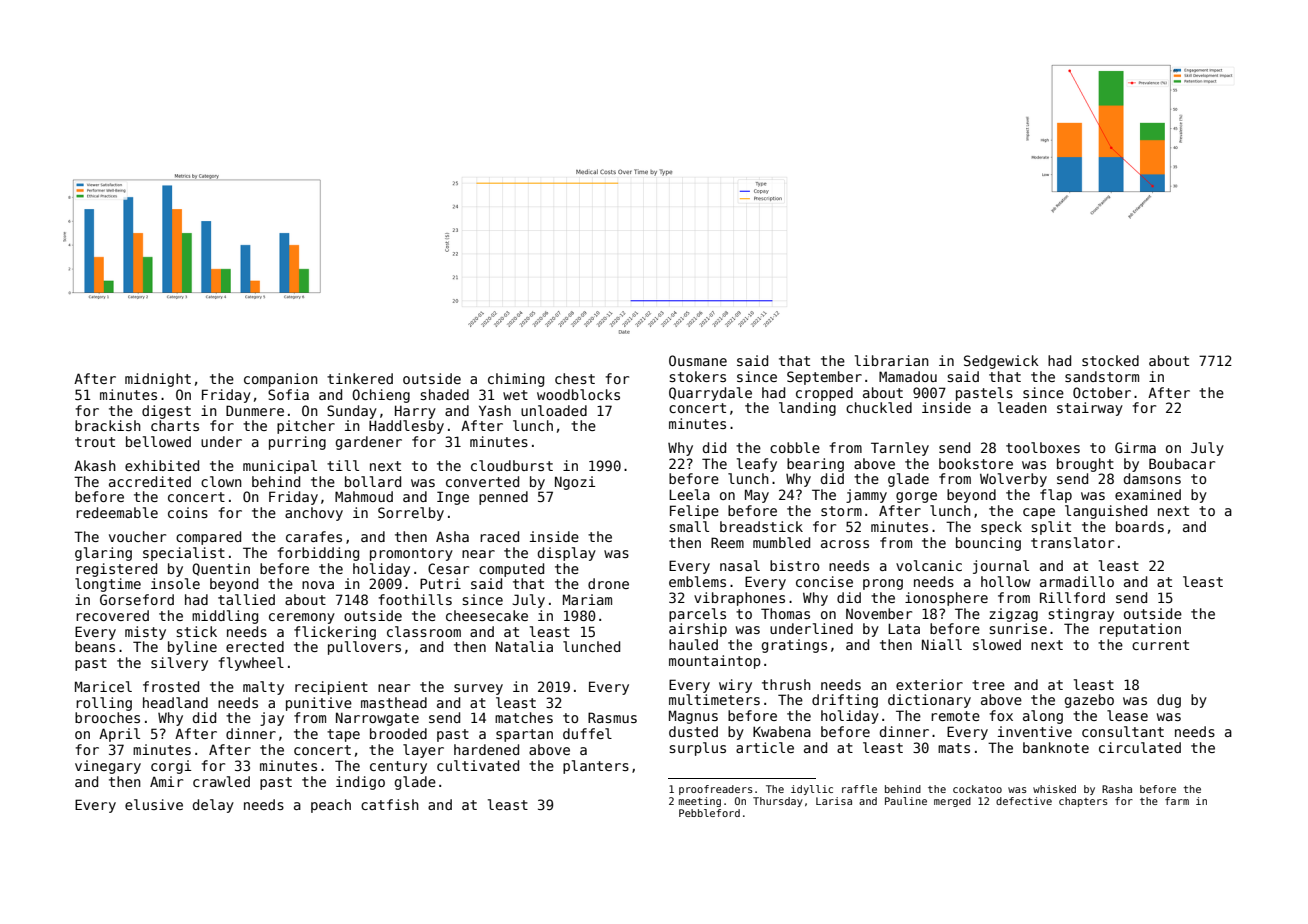 The image size is (1308, 924). Describe the element at coordinates (390, 804) in the image. I see `catfish` at that location.
